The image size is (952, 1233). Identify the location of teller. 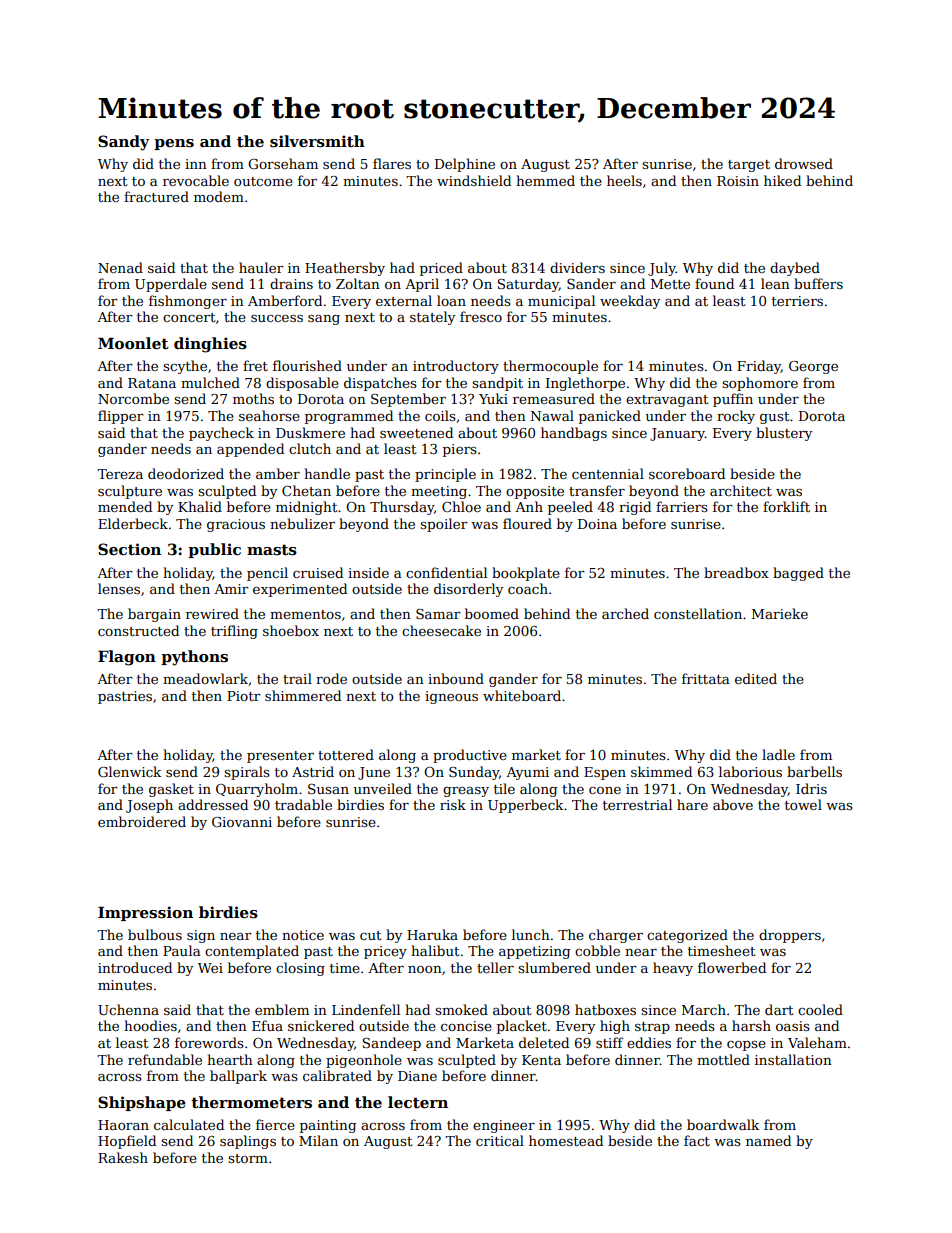
(495, 967).
